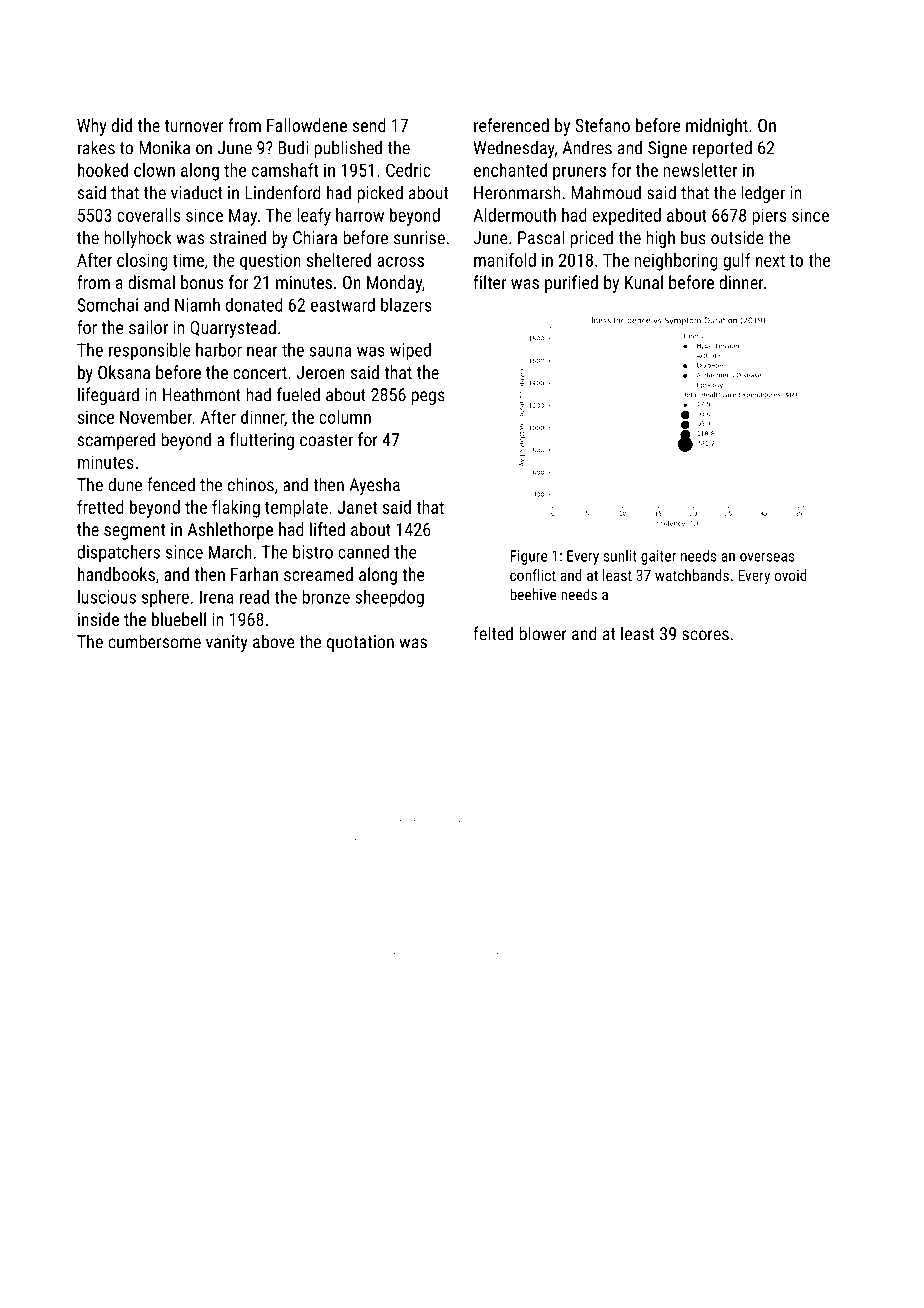 This screenshot has height=1308, width=924. What do you see at coordinates (763, 194) in the screenshot?
I see `ledger` at bounding box center [763, 194].
